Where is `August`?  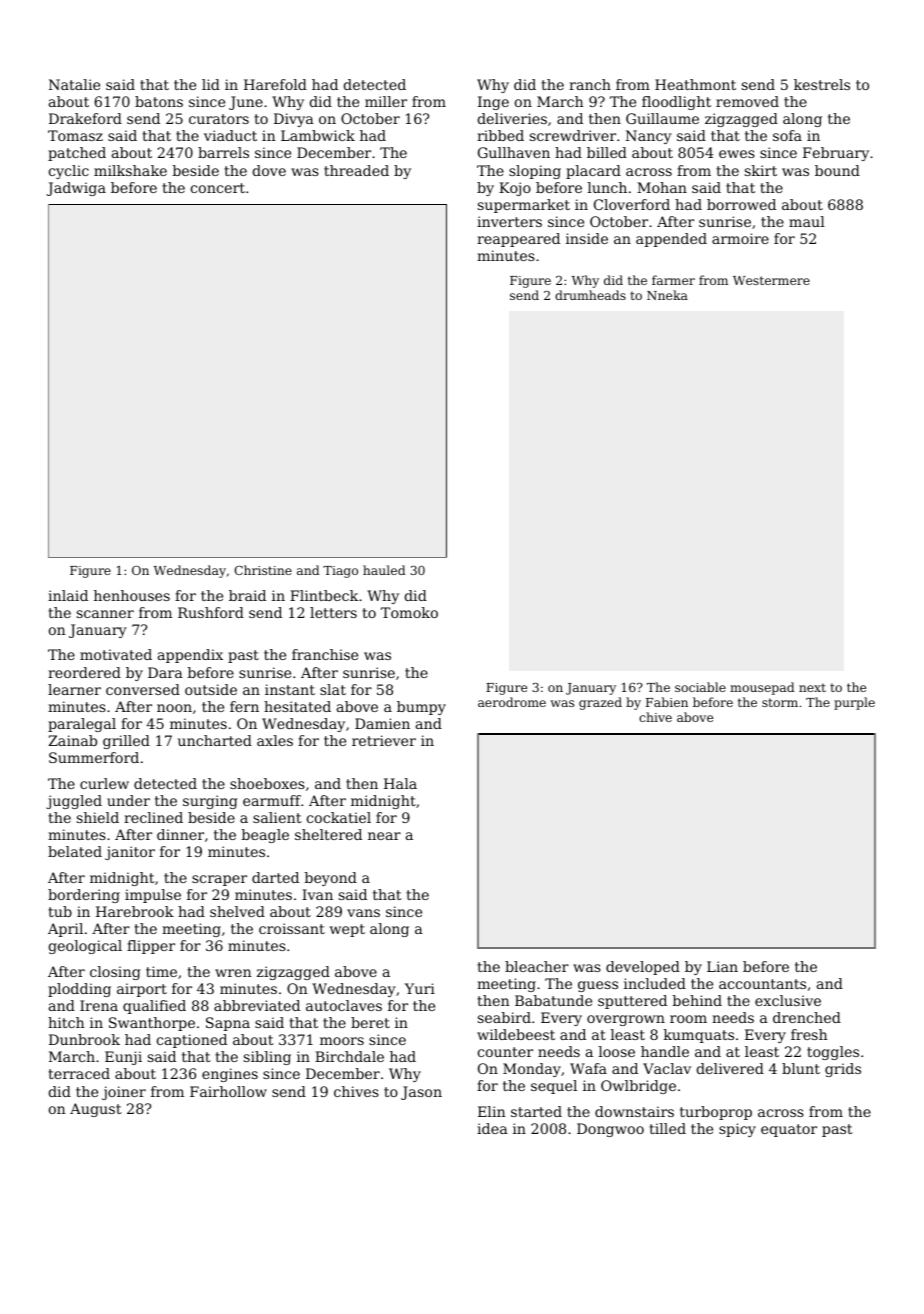
August is located at coordinates (96, 1110).
